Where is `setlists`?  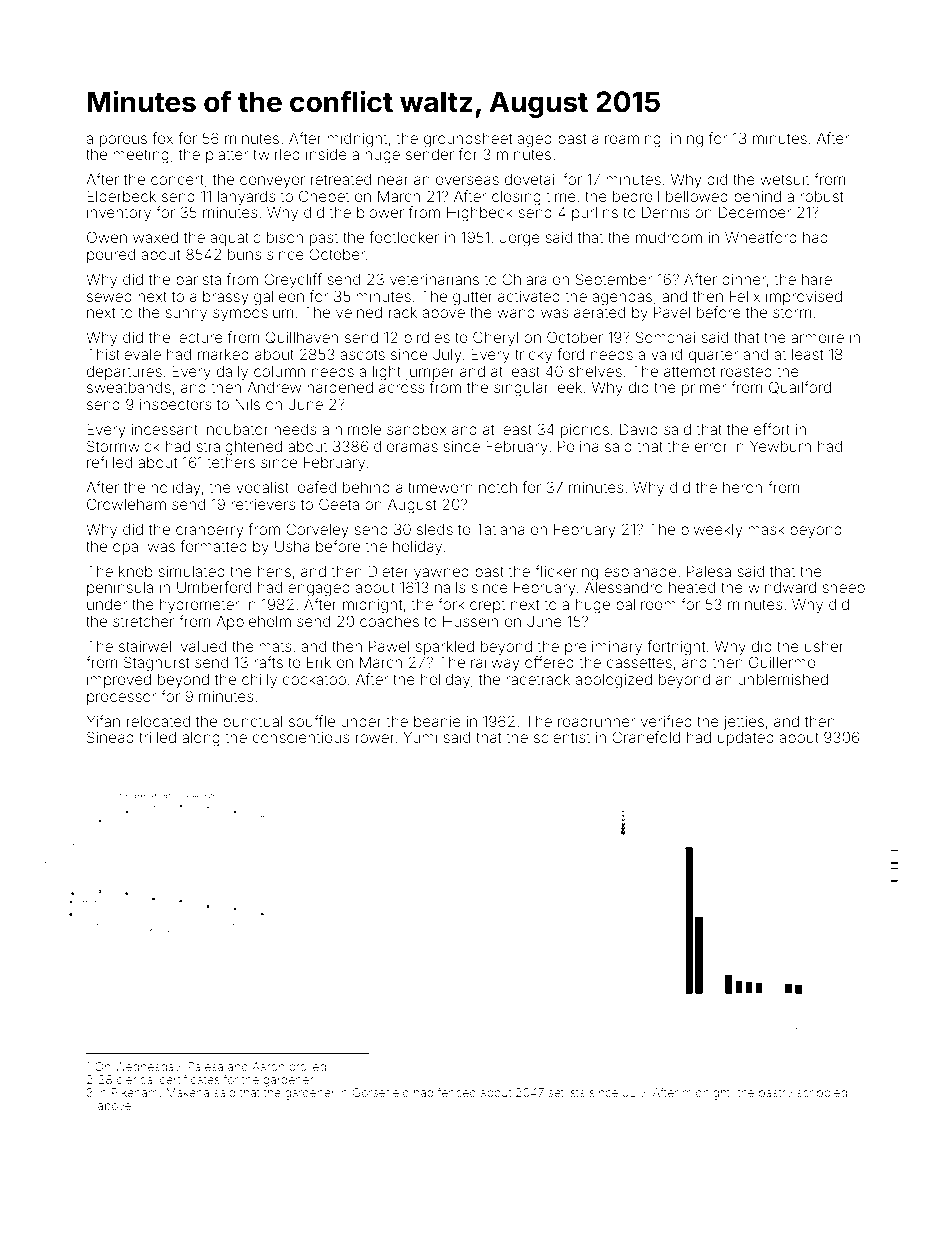 setlists is located at coordinates (566, 1092).
